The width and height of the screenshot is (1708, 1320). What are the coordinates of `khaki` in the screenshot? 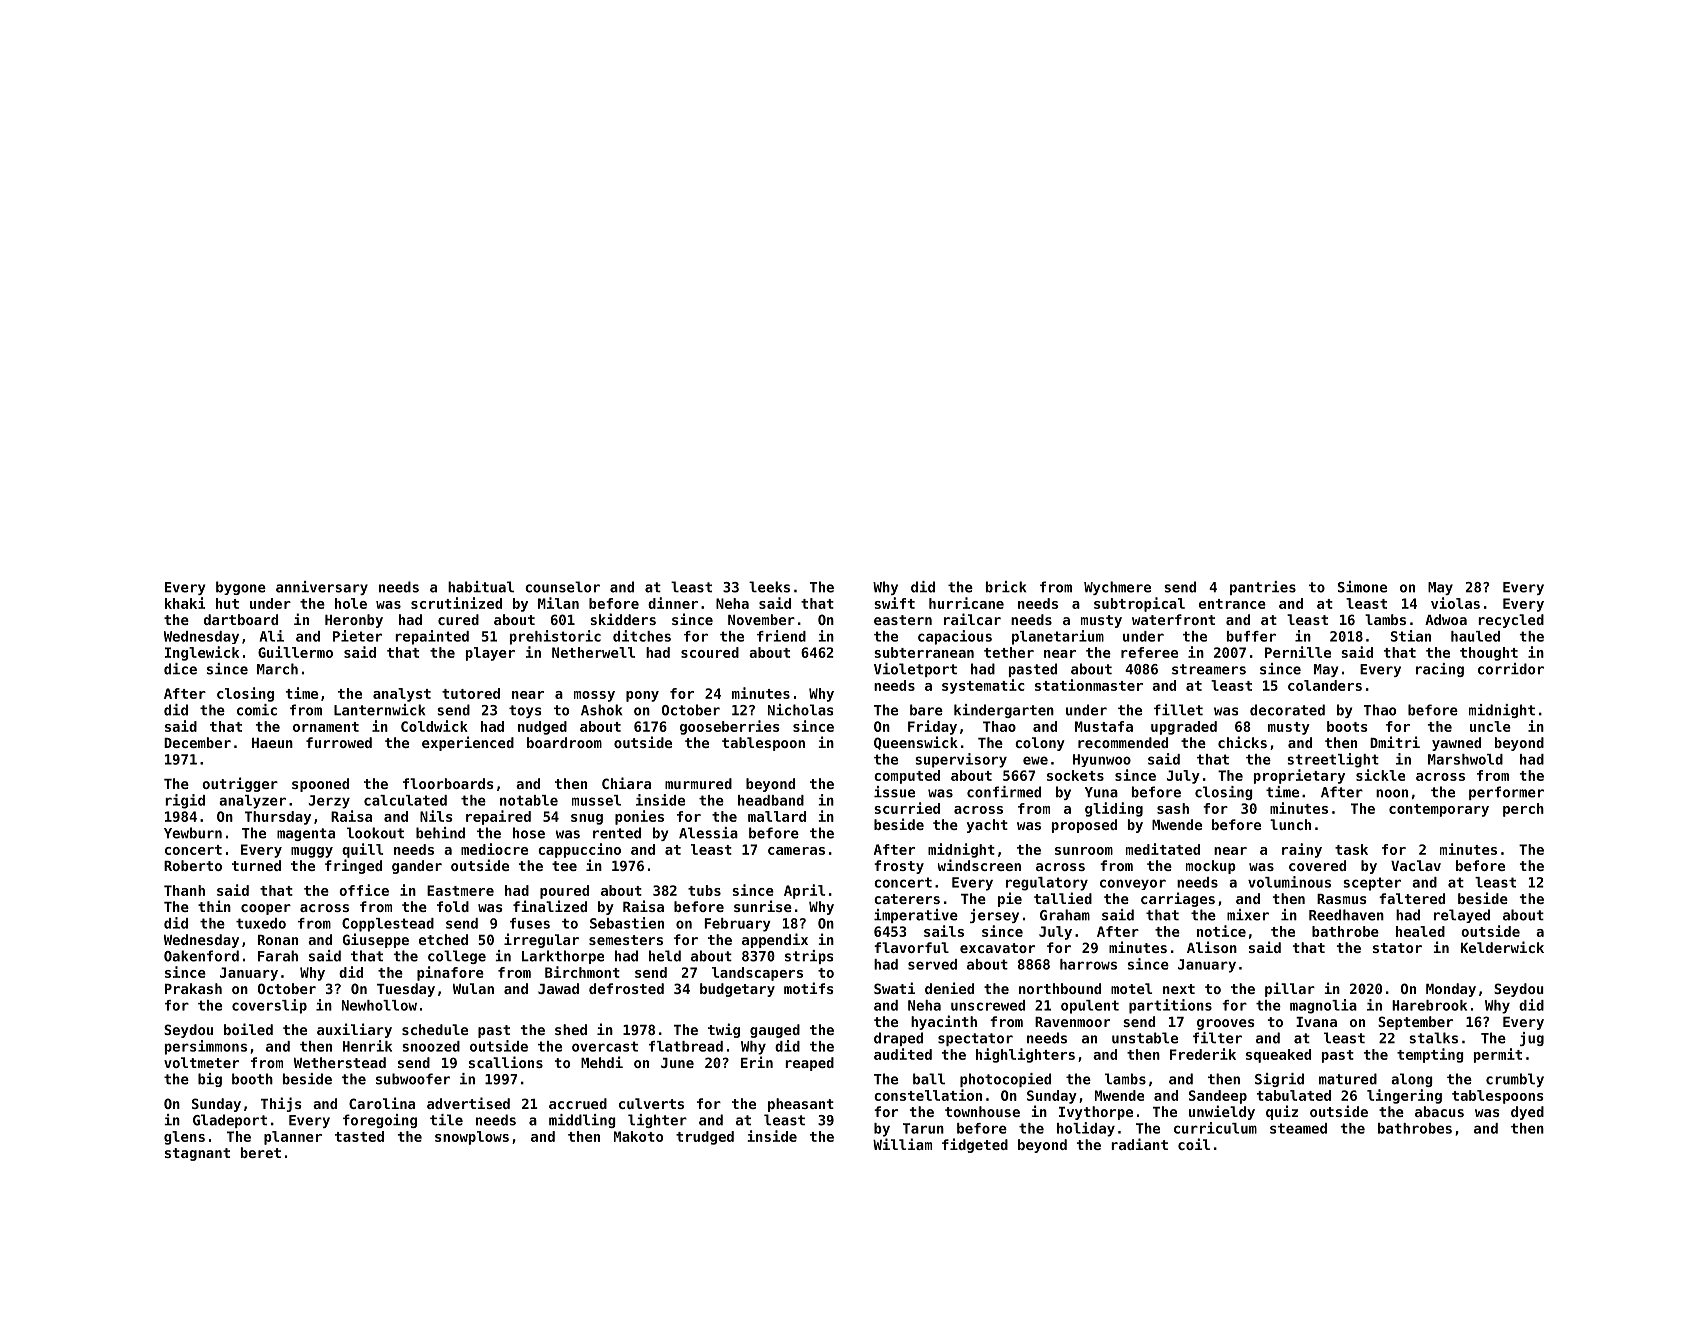 It's located at (185, 603).
